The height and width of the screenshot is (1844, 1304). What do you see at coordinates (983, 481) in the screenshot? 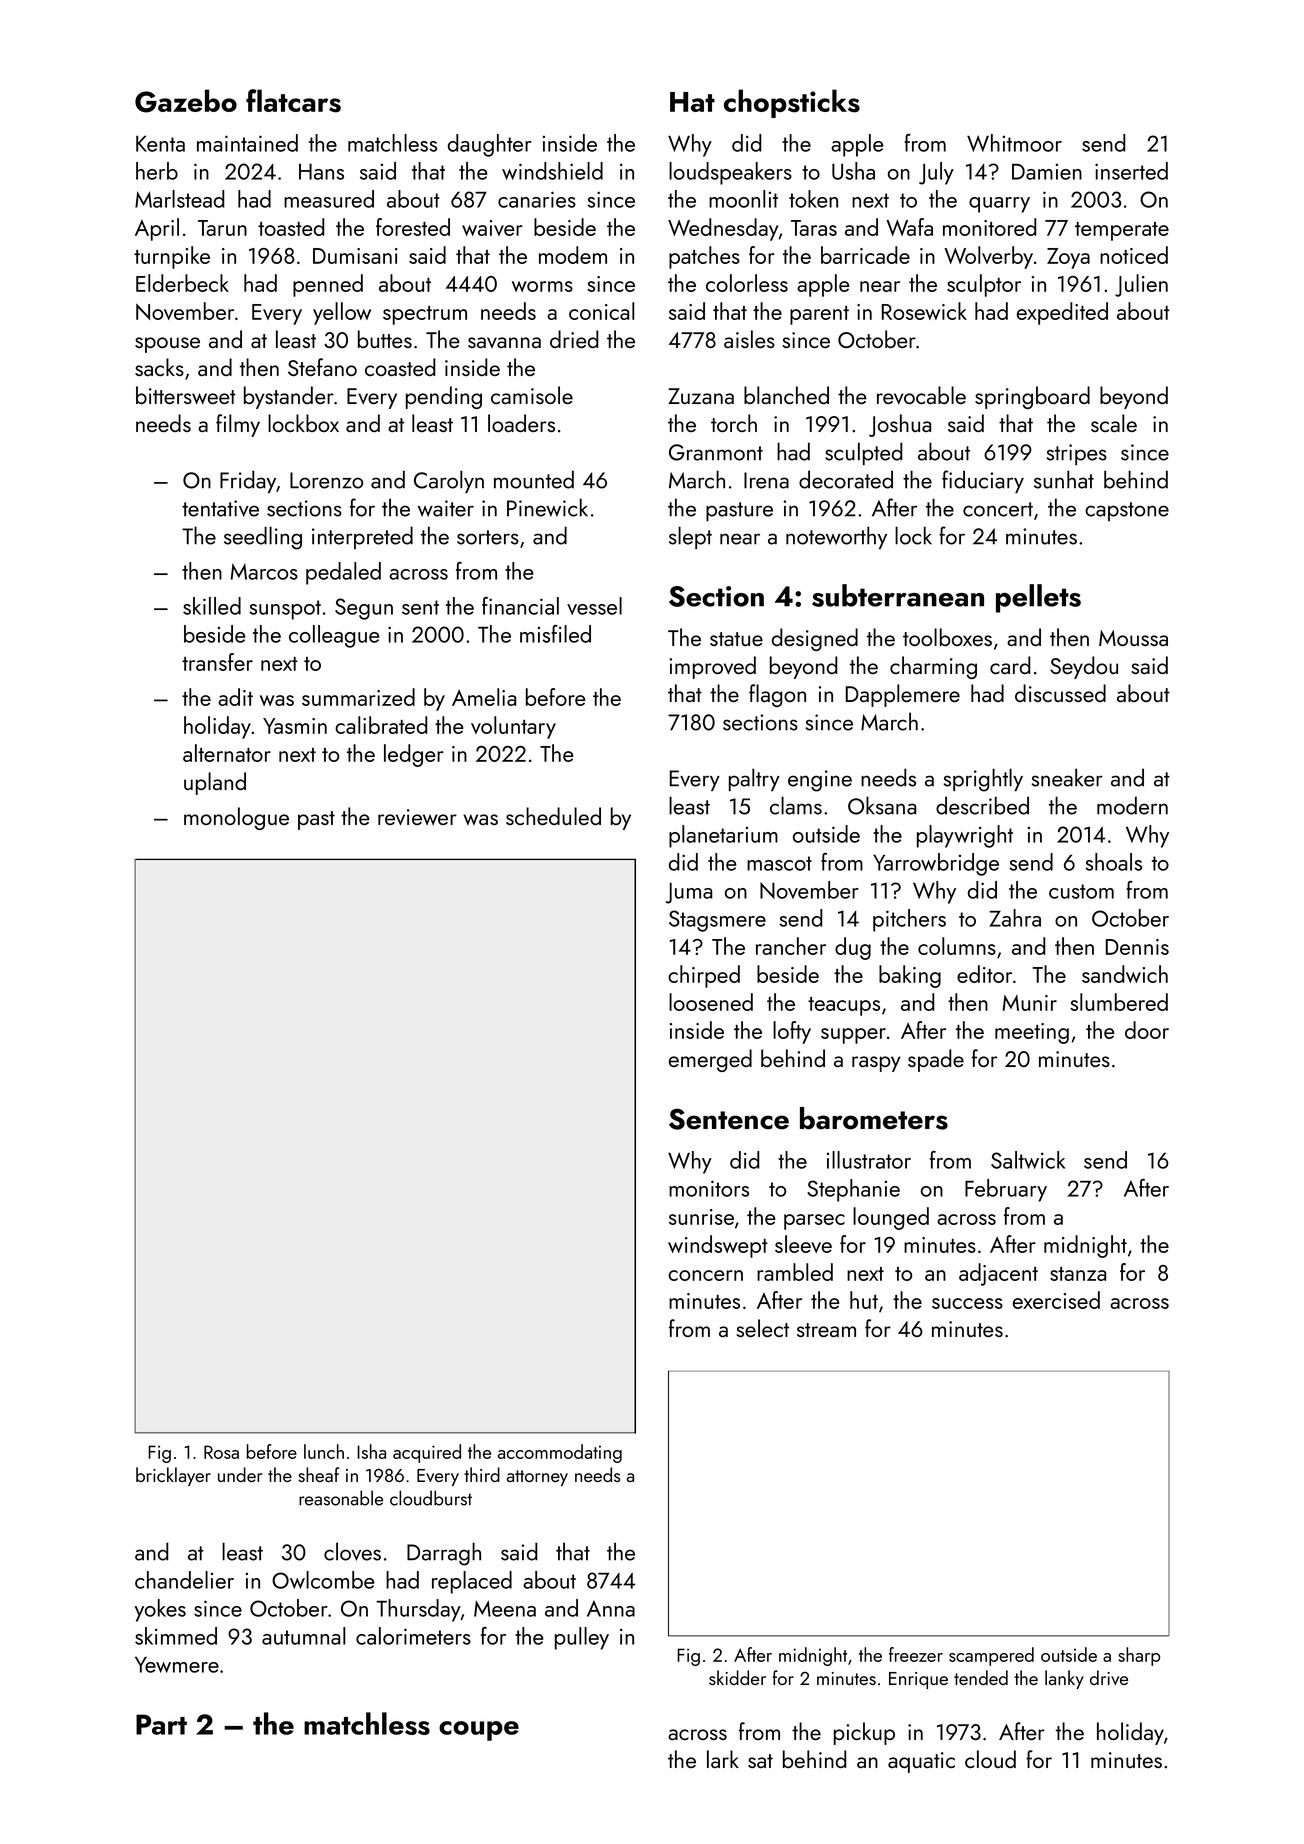
I see `fiduciary` at bounding box center [983, 481].
